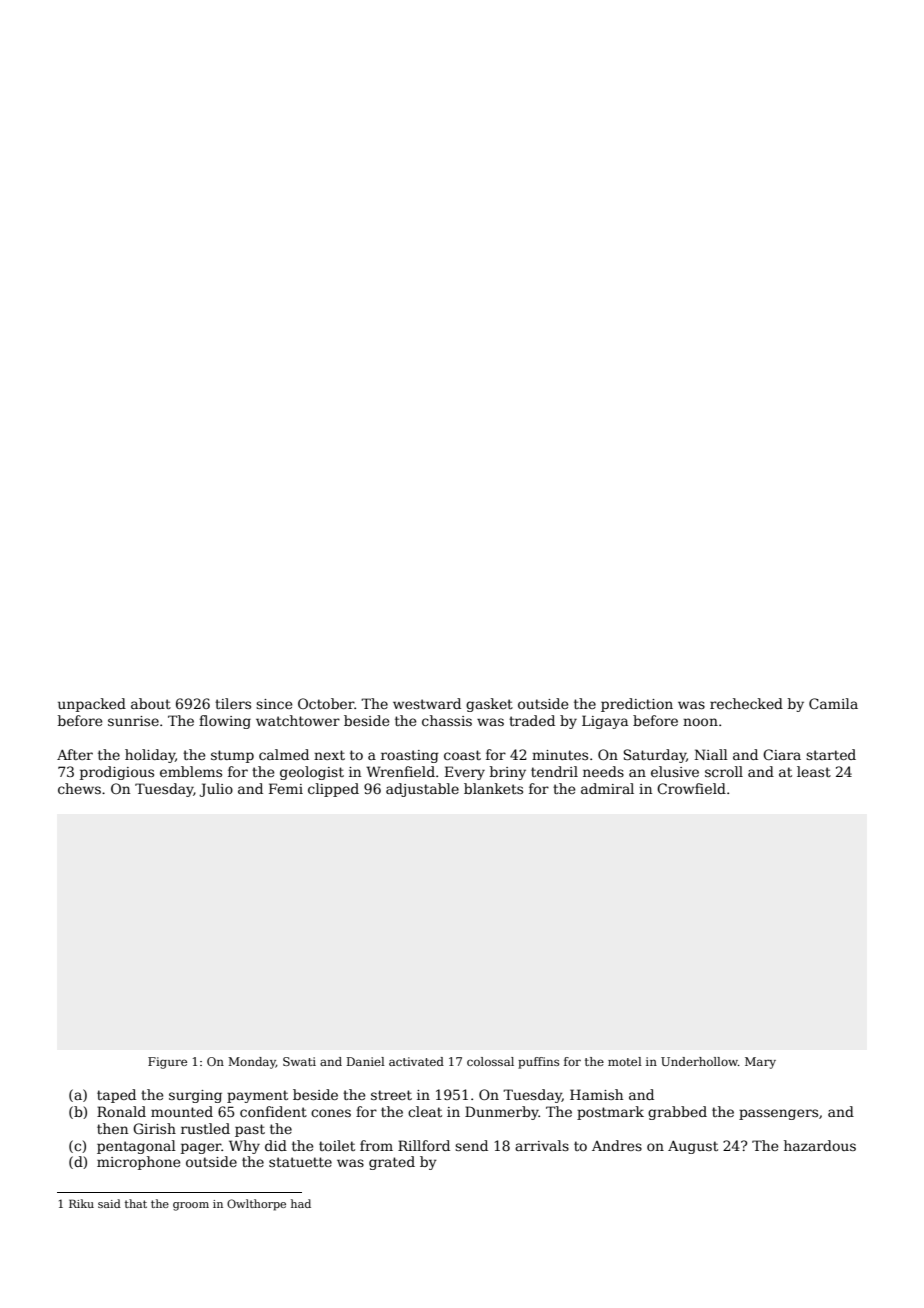 The width and height of the image is (924, 1308). What do you see at coordinates (392, 1163) in the image?
I see `grated` at bounding box center [392, 1163].
